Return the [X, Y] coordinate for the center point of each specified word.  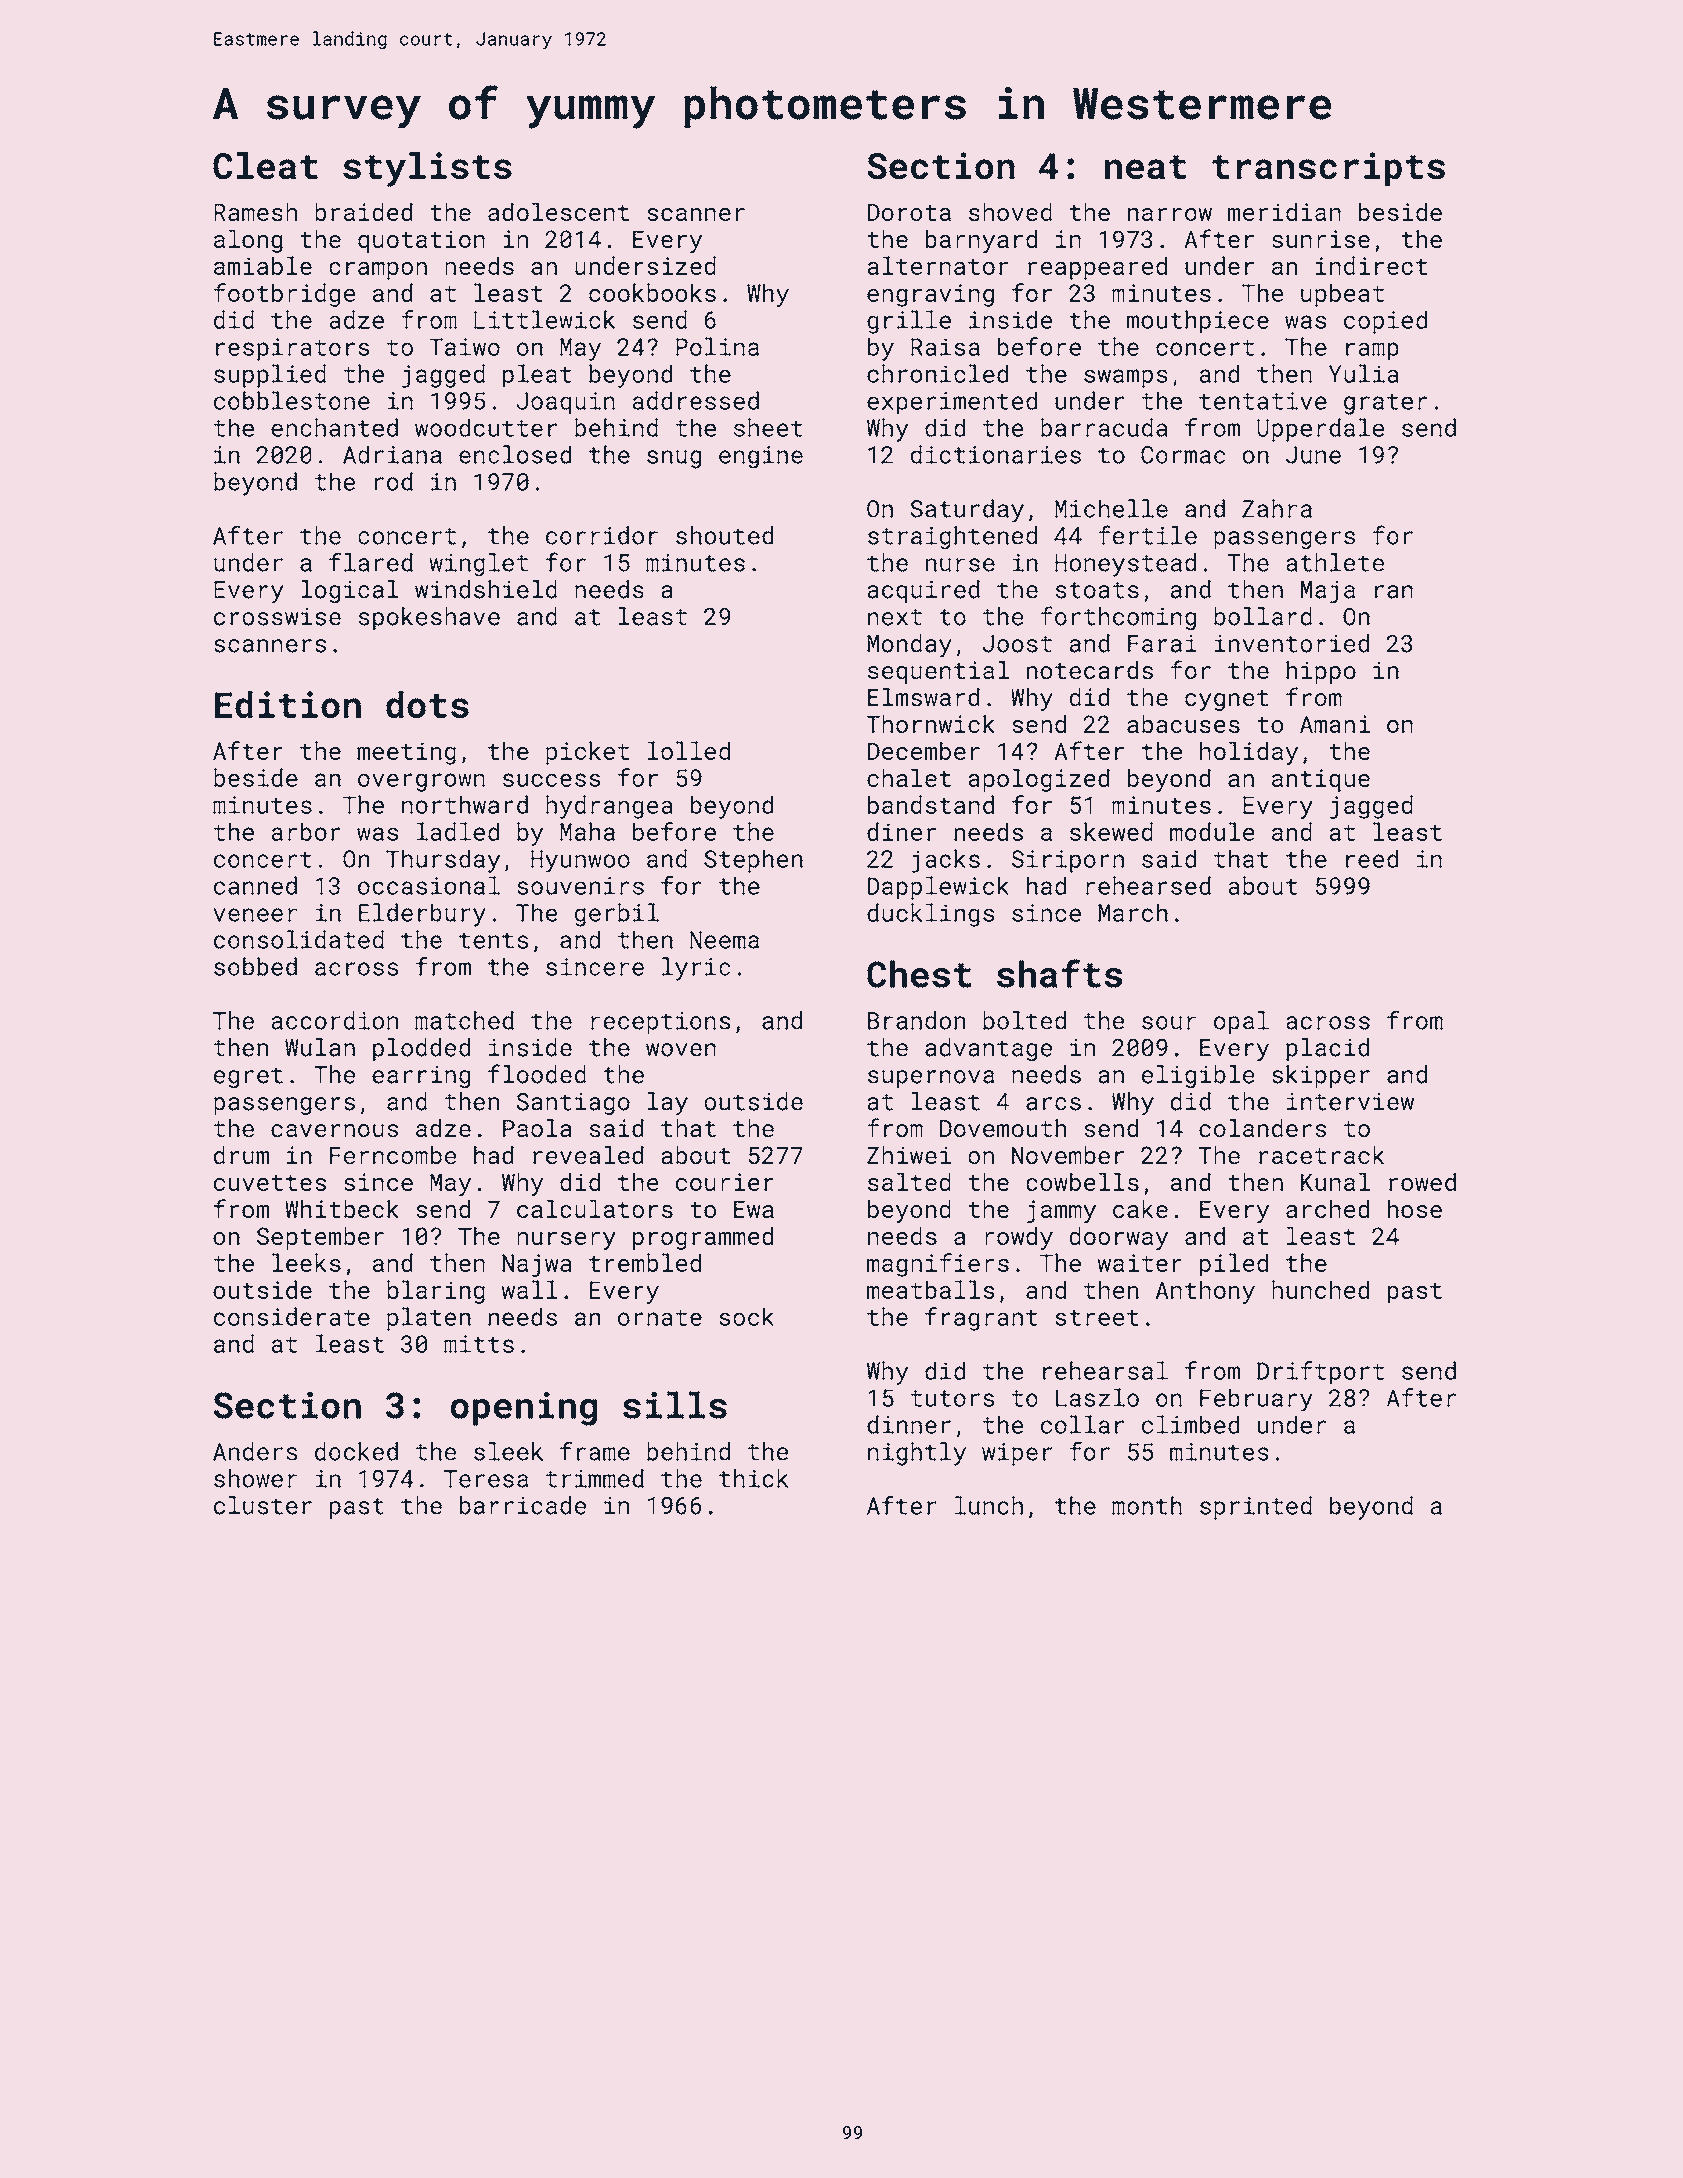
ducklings [930, 915]
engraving [930, 295]
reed [1372, 858]
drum [241, 1155]
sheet [768, 427]
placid [1327, 1049]
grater [1385, 404]
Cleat [265, 165]
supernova [931, 1079]
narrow [1170, 214]
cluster [263, 1505]
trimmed [595, 1478]
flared [371, 562]
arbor [306, 831]
